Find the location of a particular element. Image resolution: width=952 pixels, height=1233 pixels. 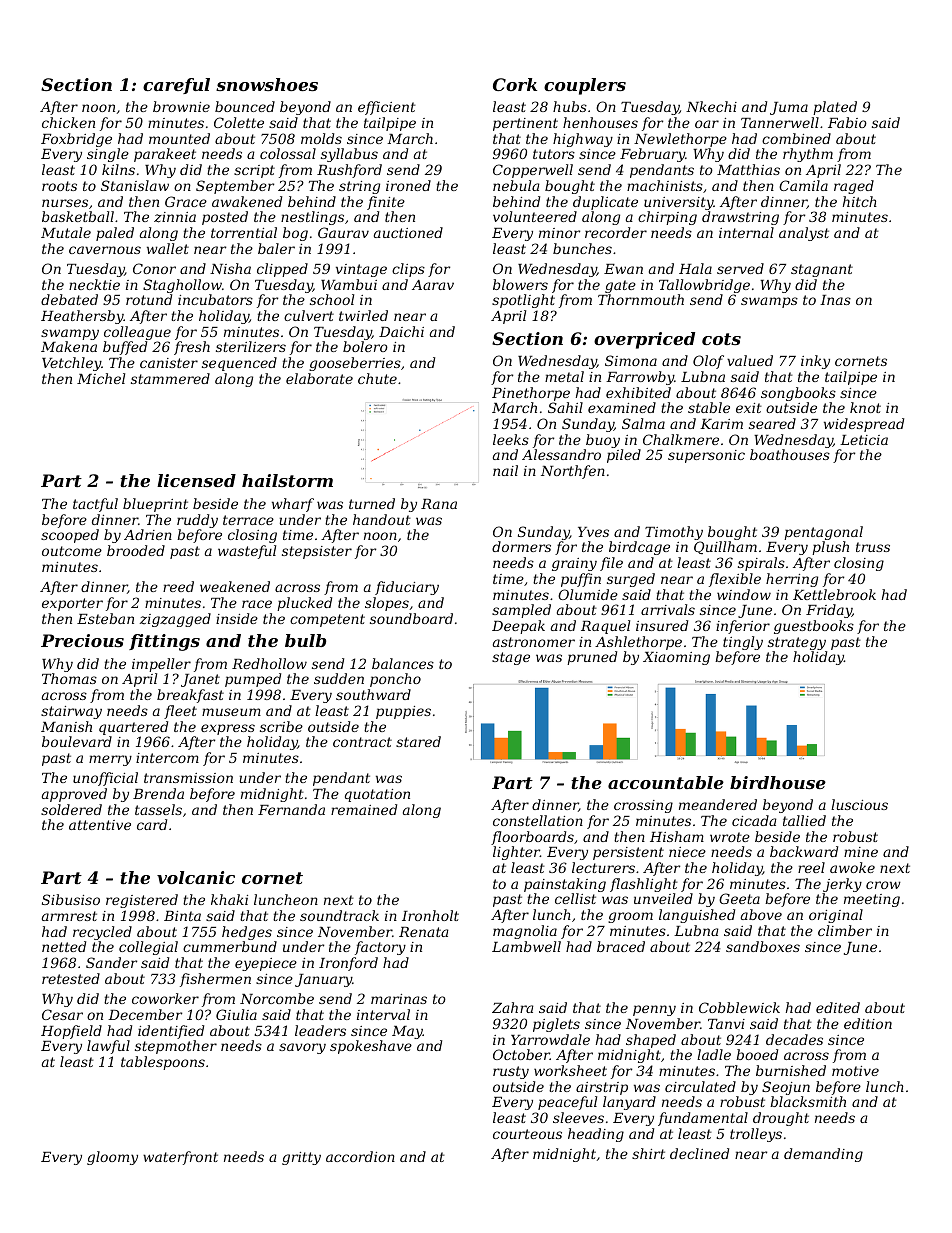

Fabio is located at coordinates (847, 122).
